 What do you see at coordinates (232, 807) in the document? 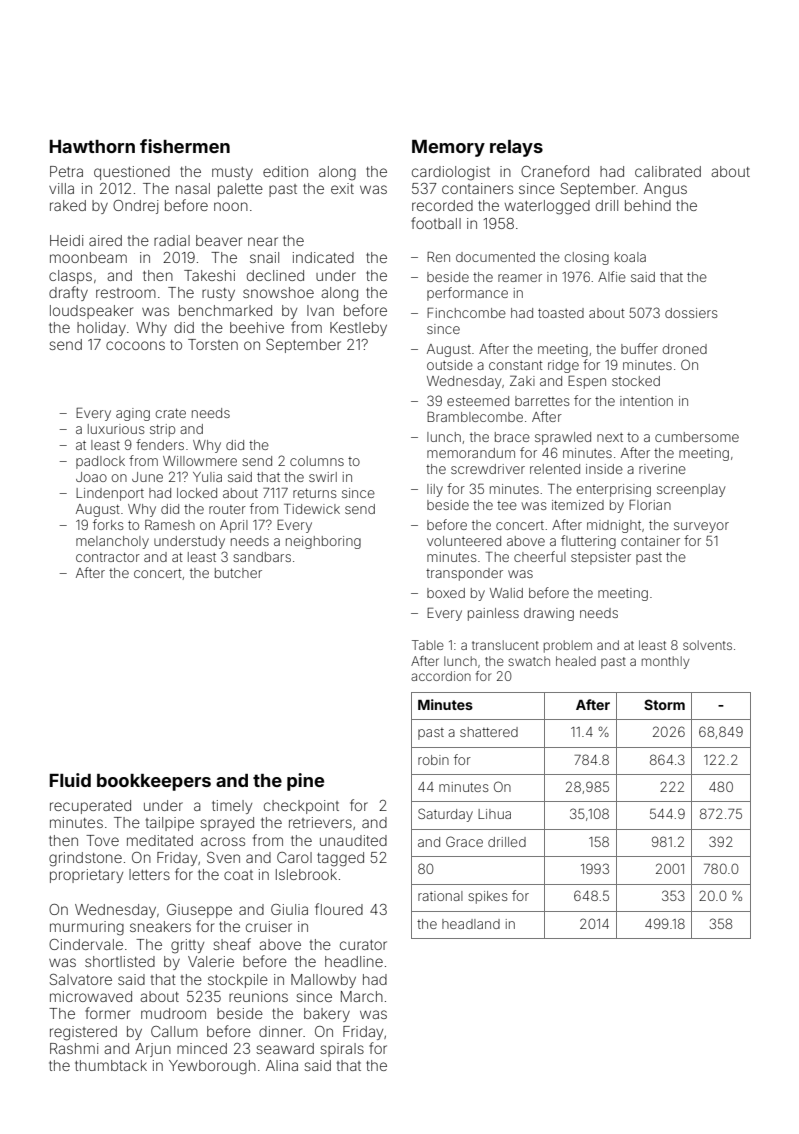
I see `timely` at bounding box center [232, 807].
